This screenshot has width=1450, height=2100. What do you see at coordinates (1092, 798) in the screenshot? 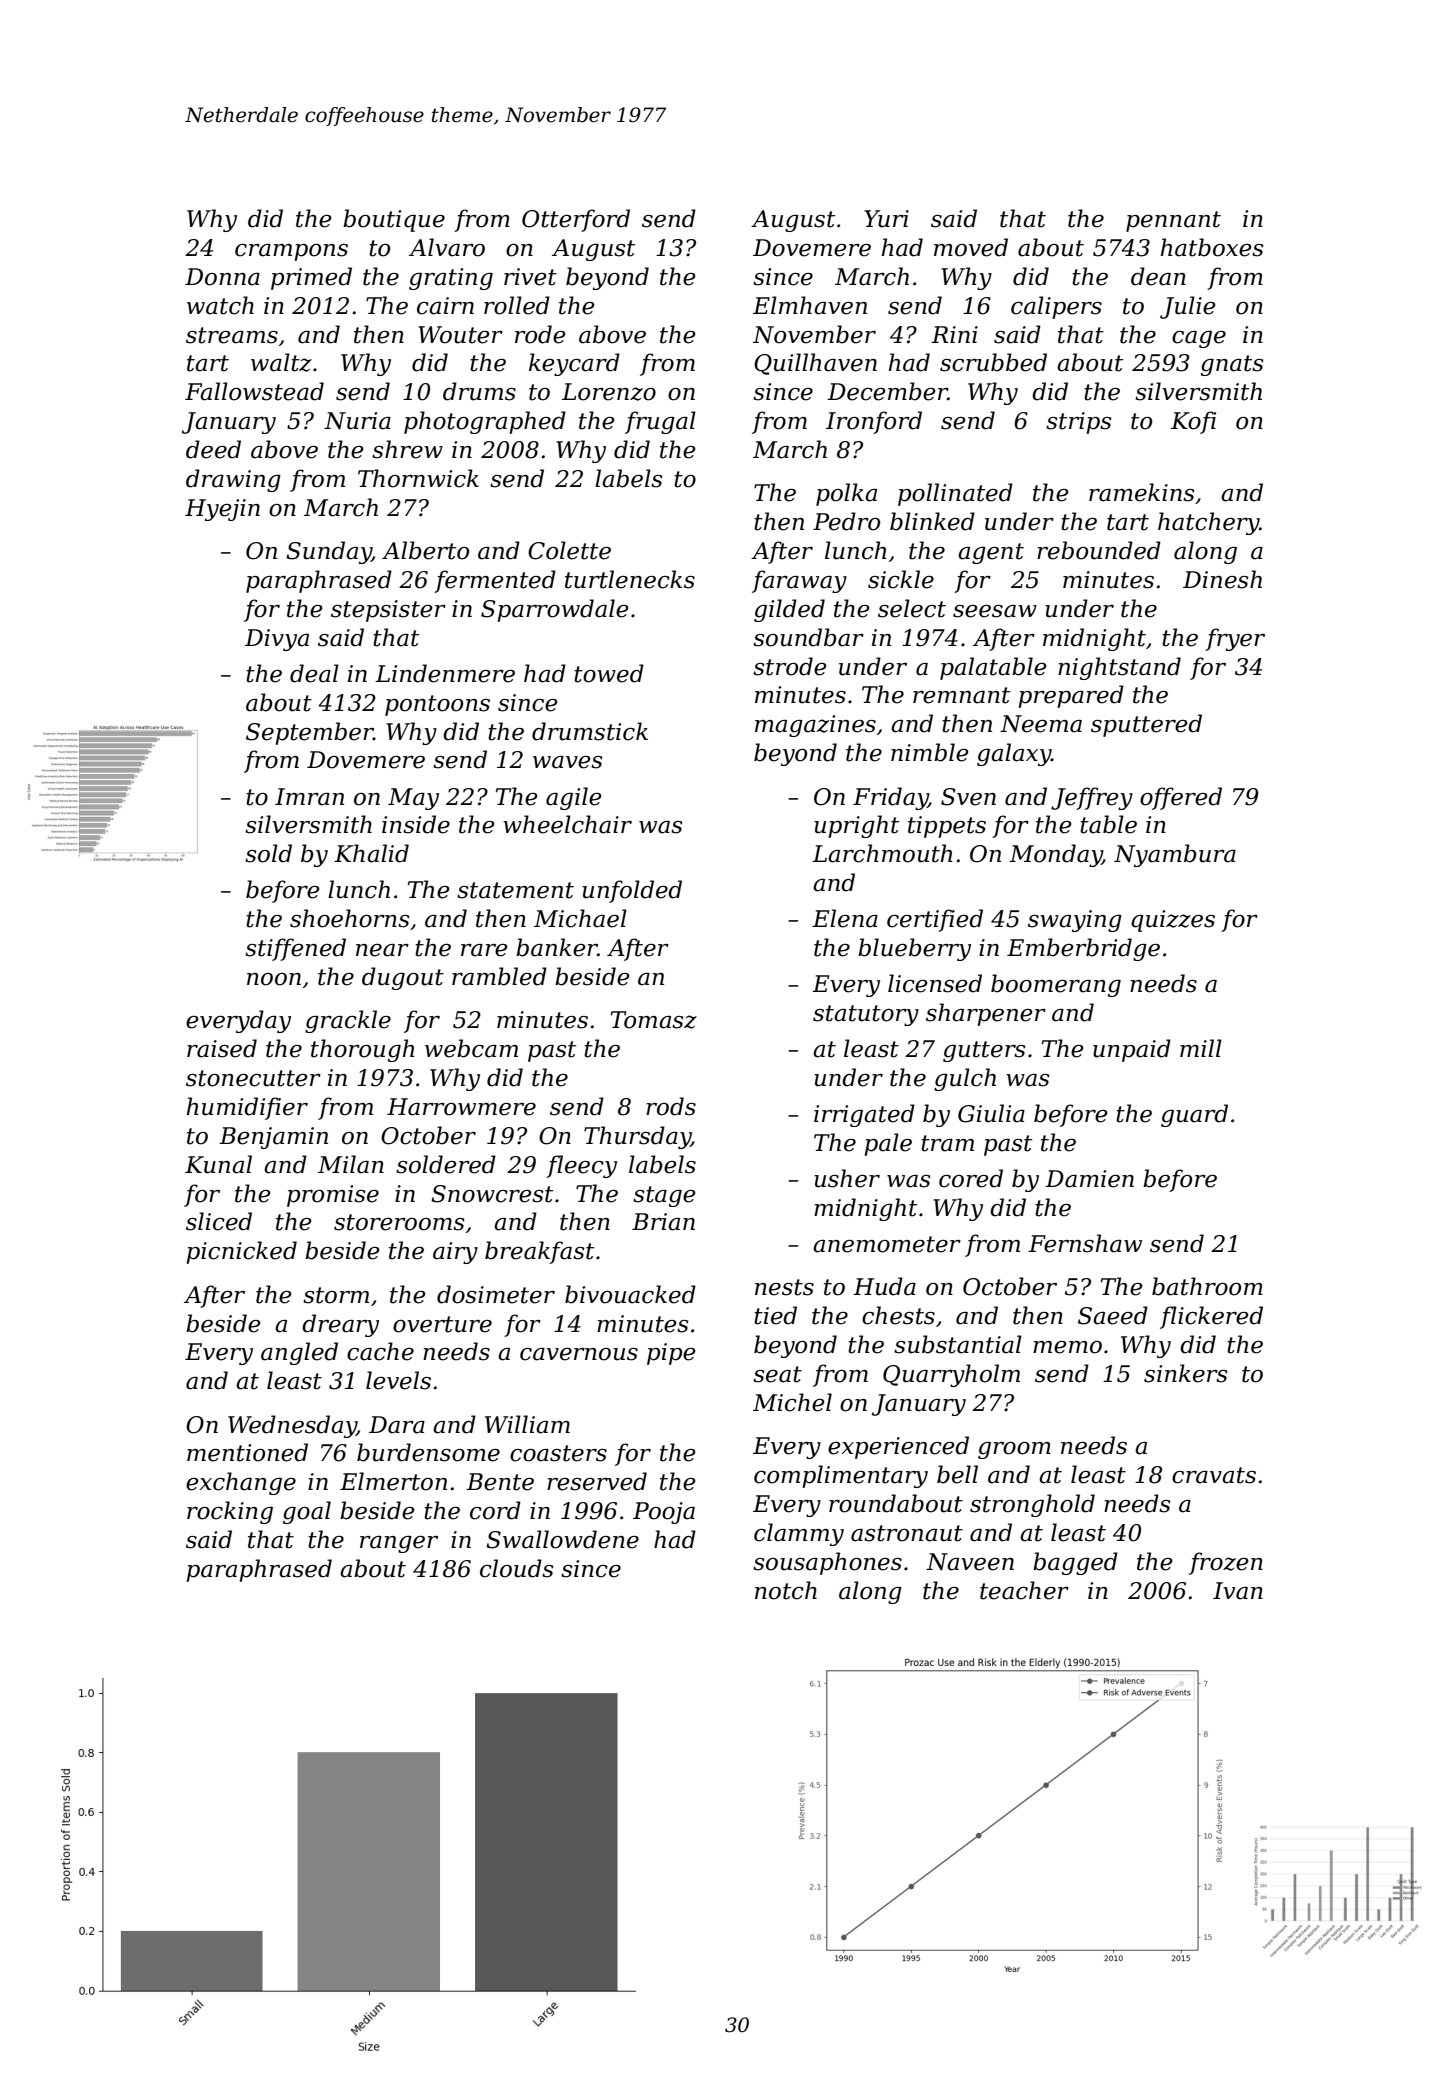
I see `Jeffrey` at bounding box center [1092, 798].
